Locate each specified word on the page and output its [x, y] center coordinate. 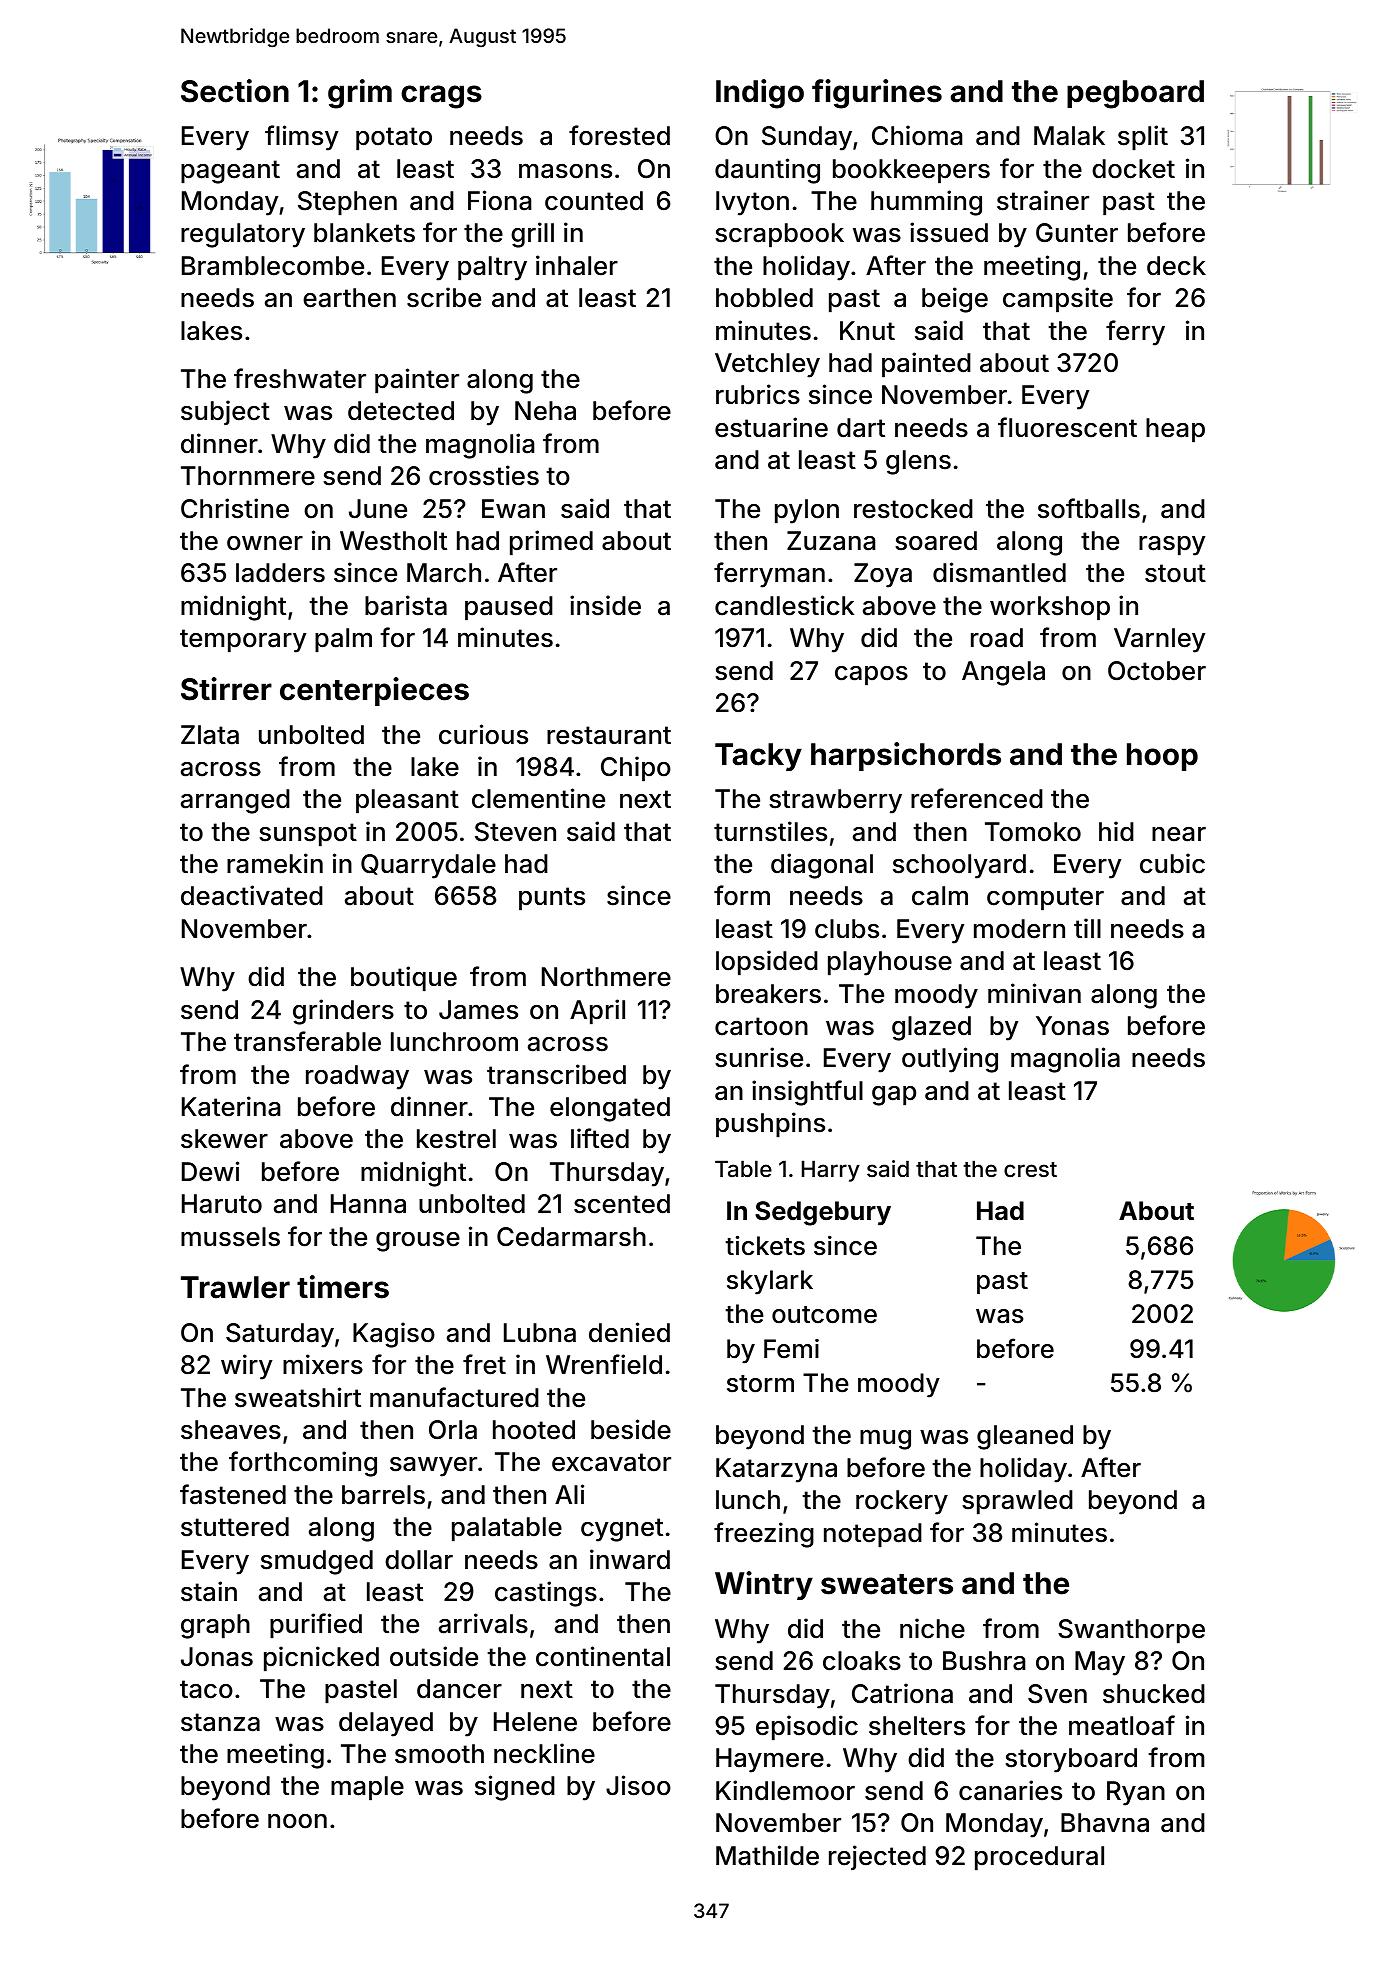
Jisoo [638, 1785]
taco [206, 1689]
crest [1030, 1169]
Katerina [231, 1106]
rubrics [758, 394]
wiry [247, 1367]
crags [441, 97]
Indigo [760, 94]
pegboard [1135, 94]
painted [926, 365]
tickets [765, 1246]
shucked [1154, 1694]
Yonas [1072, 1026]
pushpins [770, 1125]
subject [225, 412]
